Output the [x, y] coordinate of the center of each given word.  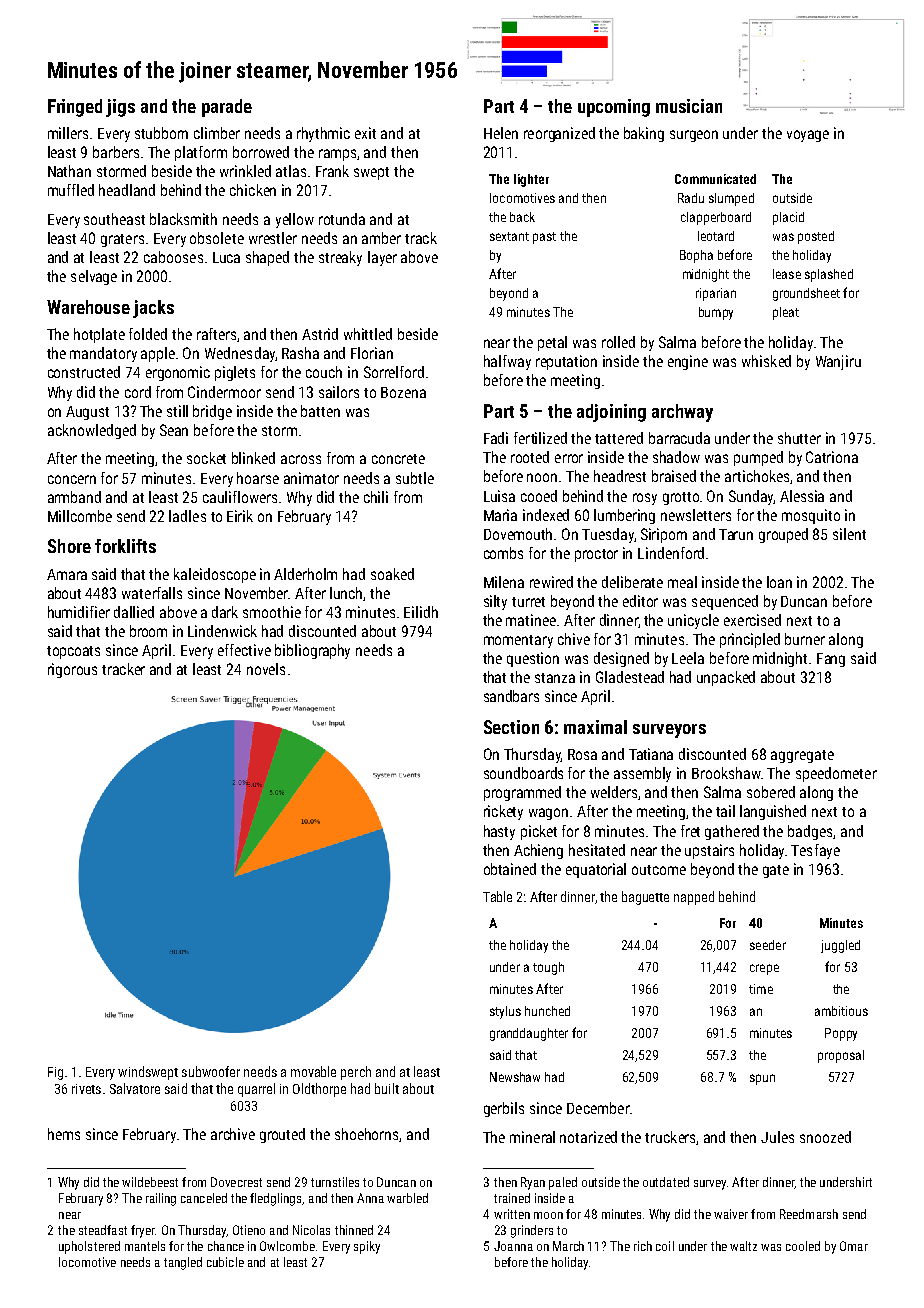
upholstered [89, 1247]
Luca [226, 257]
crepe [764, 969]
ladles [187, 516]
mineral [532, 1137]
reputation [566, 362]
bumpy [716, 313]
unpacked [726, 678]
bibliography [312, 651]
